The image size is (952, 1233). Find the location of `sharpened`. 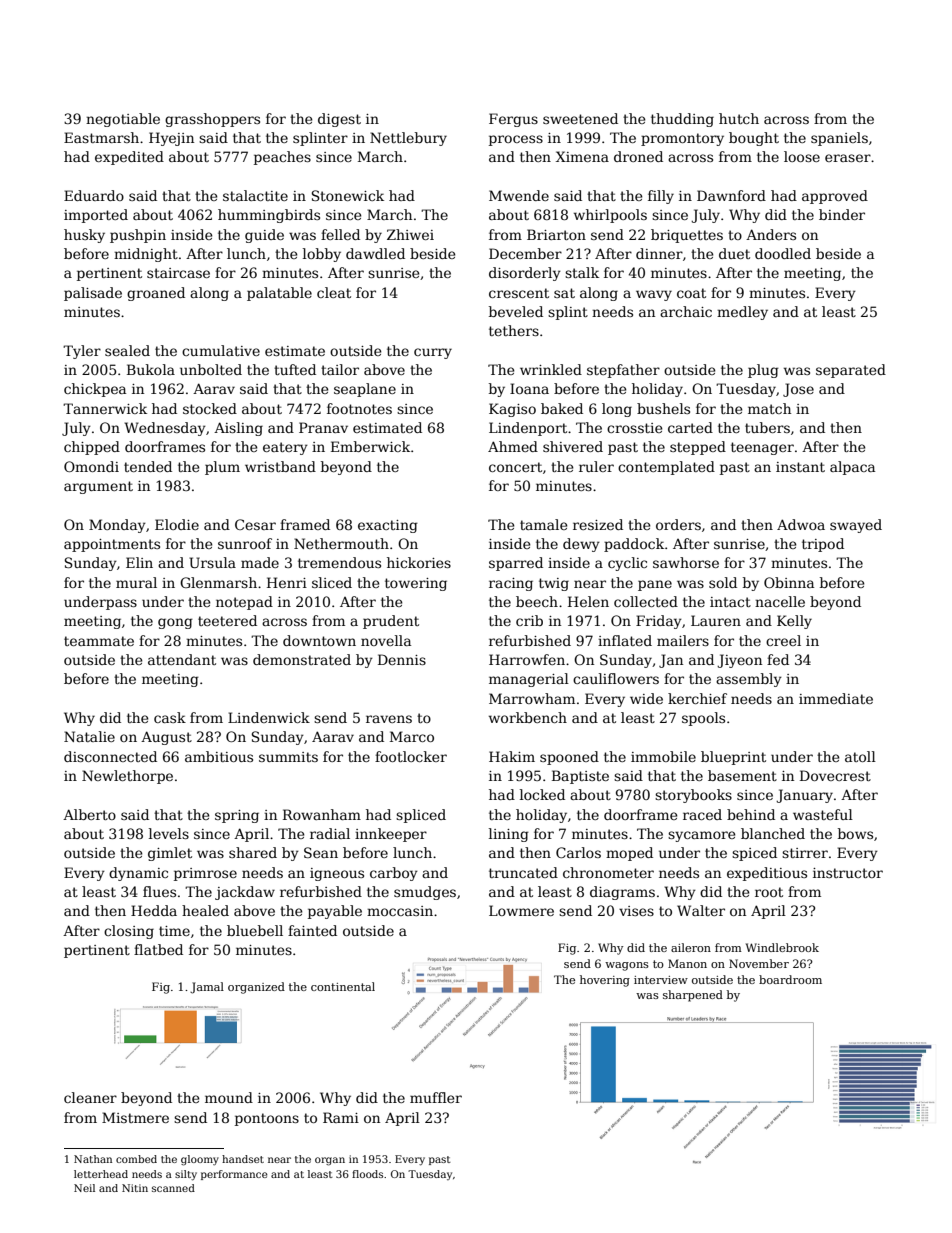

sharpened is located at coordinates (693, 996).
